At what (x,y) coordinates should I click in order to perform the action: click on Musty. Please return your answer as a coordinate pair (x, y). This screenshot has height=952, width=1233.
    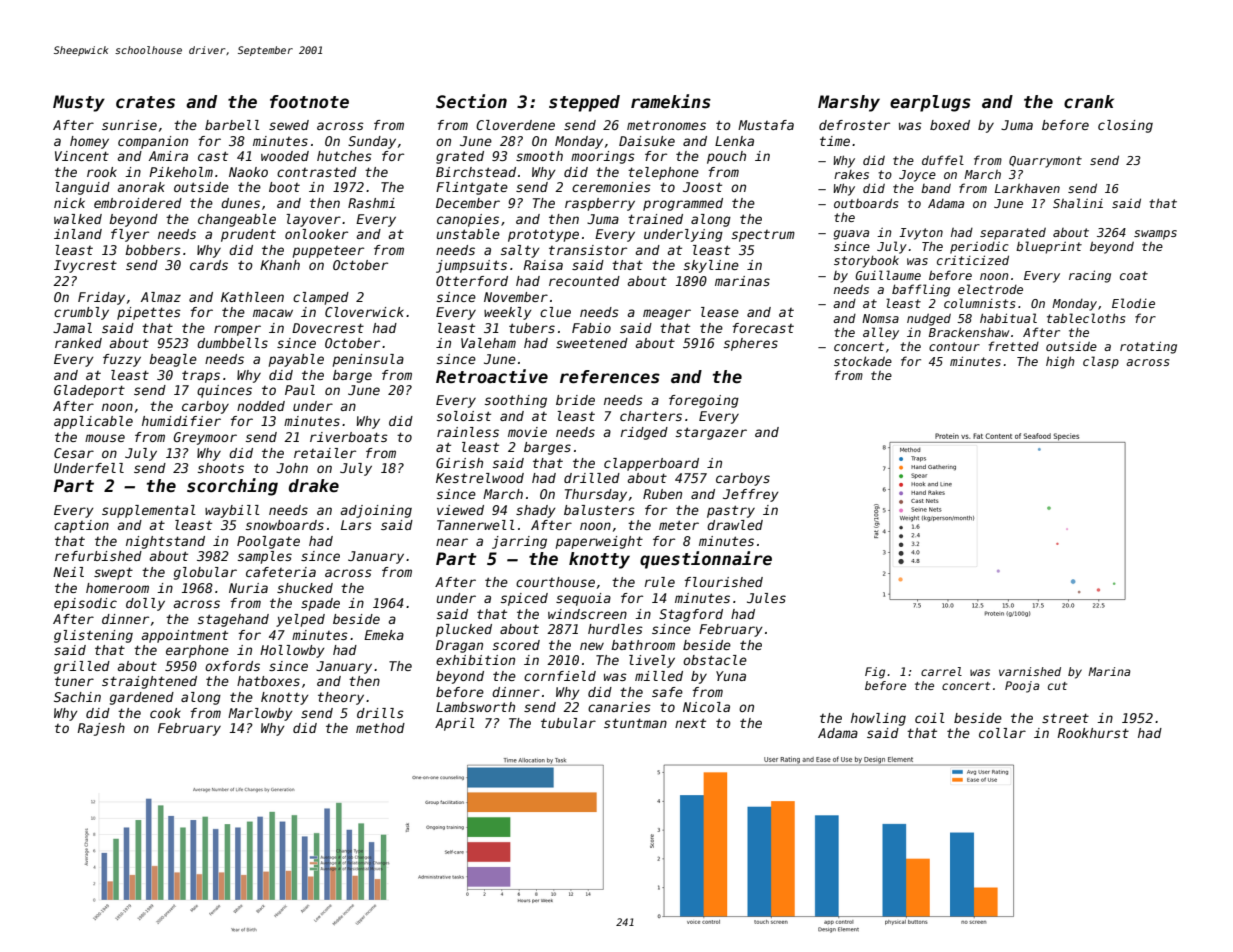
    Looking at the image, I should click on (79, 103).
